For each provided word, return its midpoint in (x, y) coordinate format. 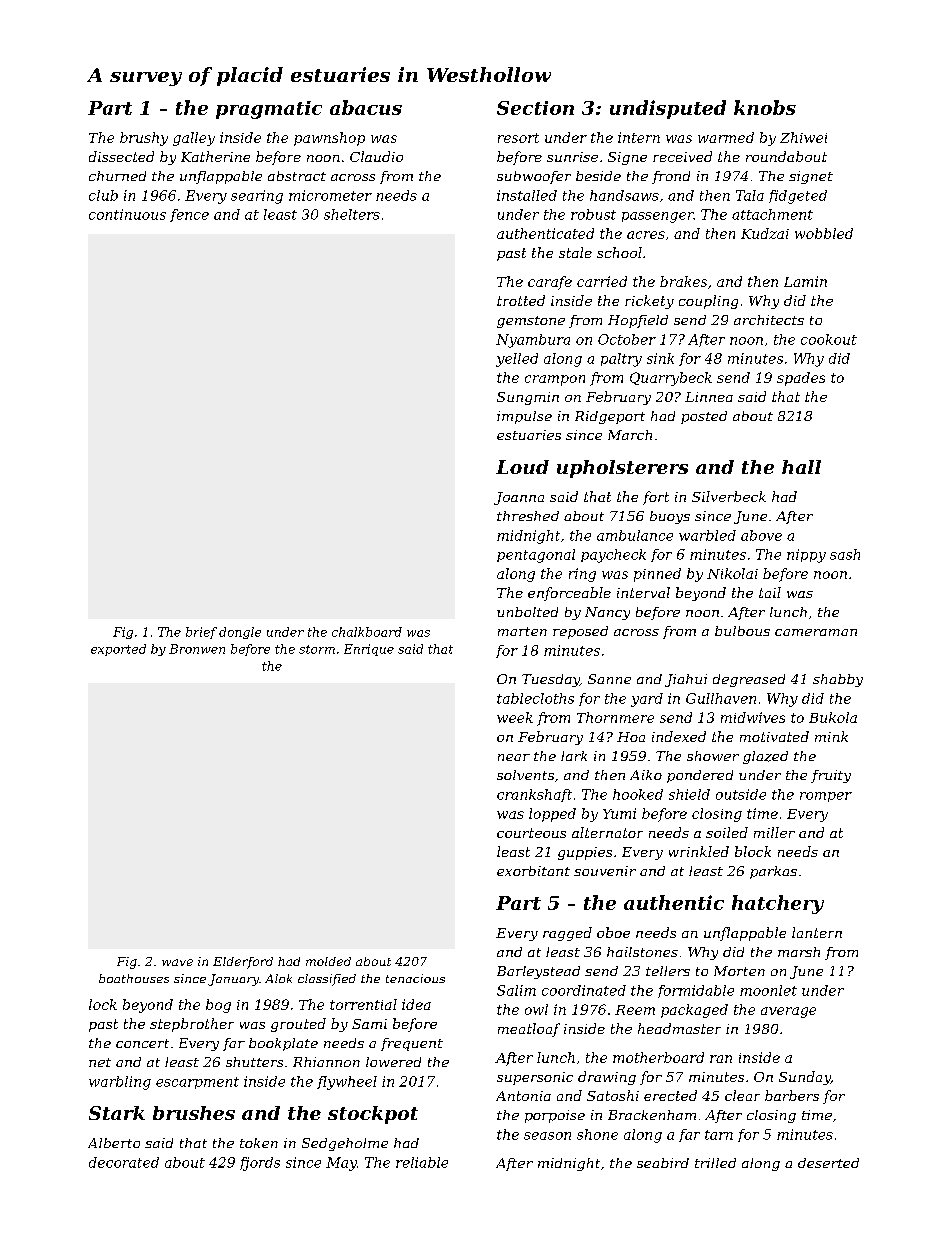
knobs (765, 107)
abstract (297, 176)
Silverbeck (729, 496)
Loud (522, 467)
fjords (260, 1164)
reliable (422, 1162)
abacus (366, 107)
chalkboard (367, 632)
